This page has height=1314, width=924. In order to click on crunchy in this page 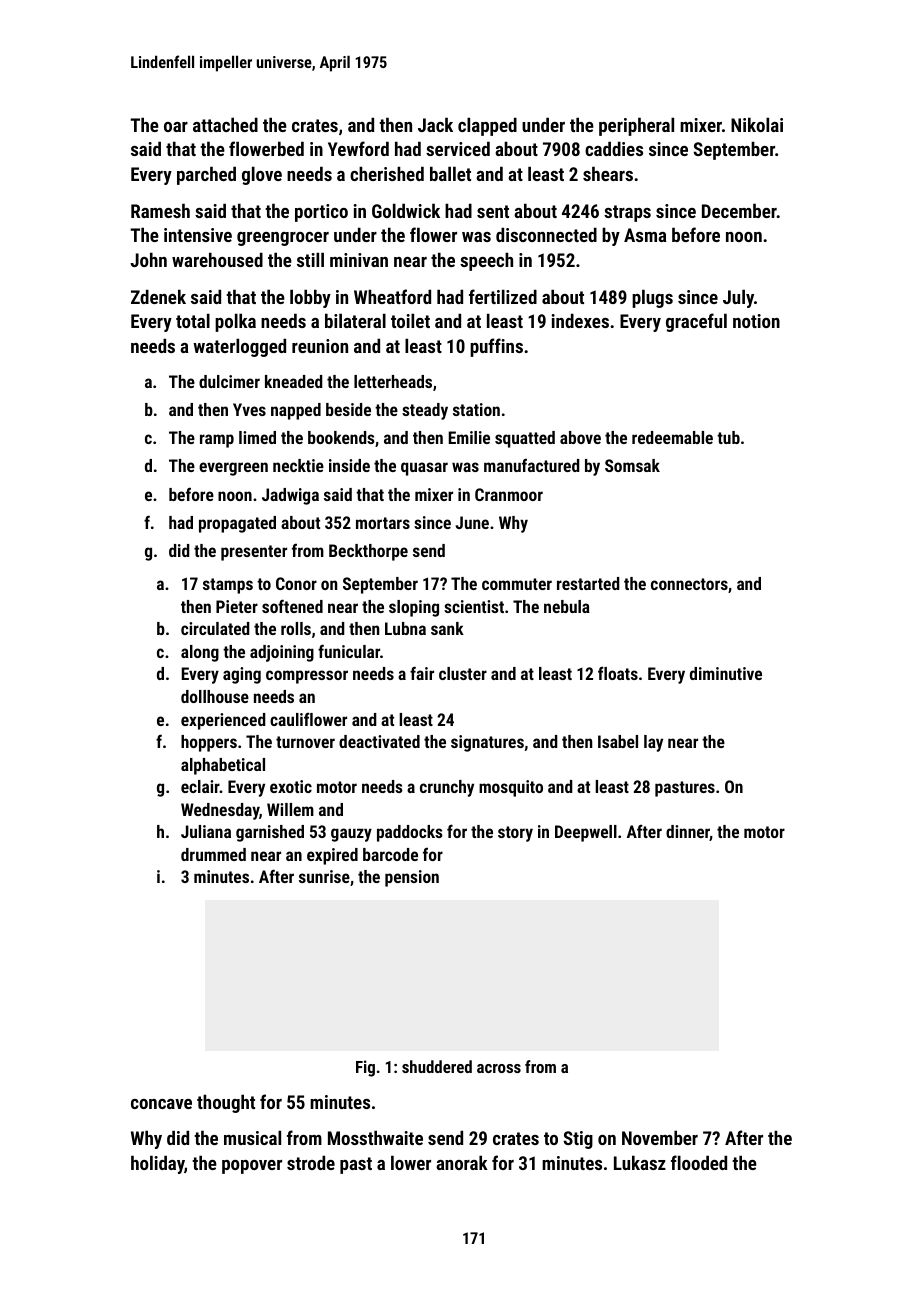, I will do `click(447, 788)`.
